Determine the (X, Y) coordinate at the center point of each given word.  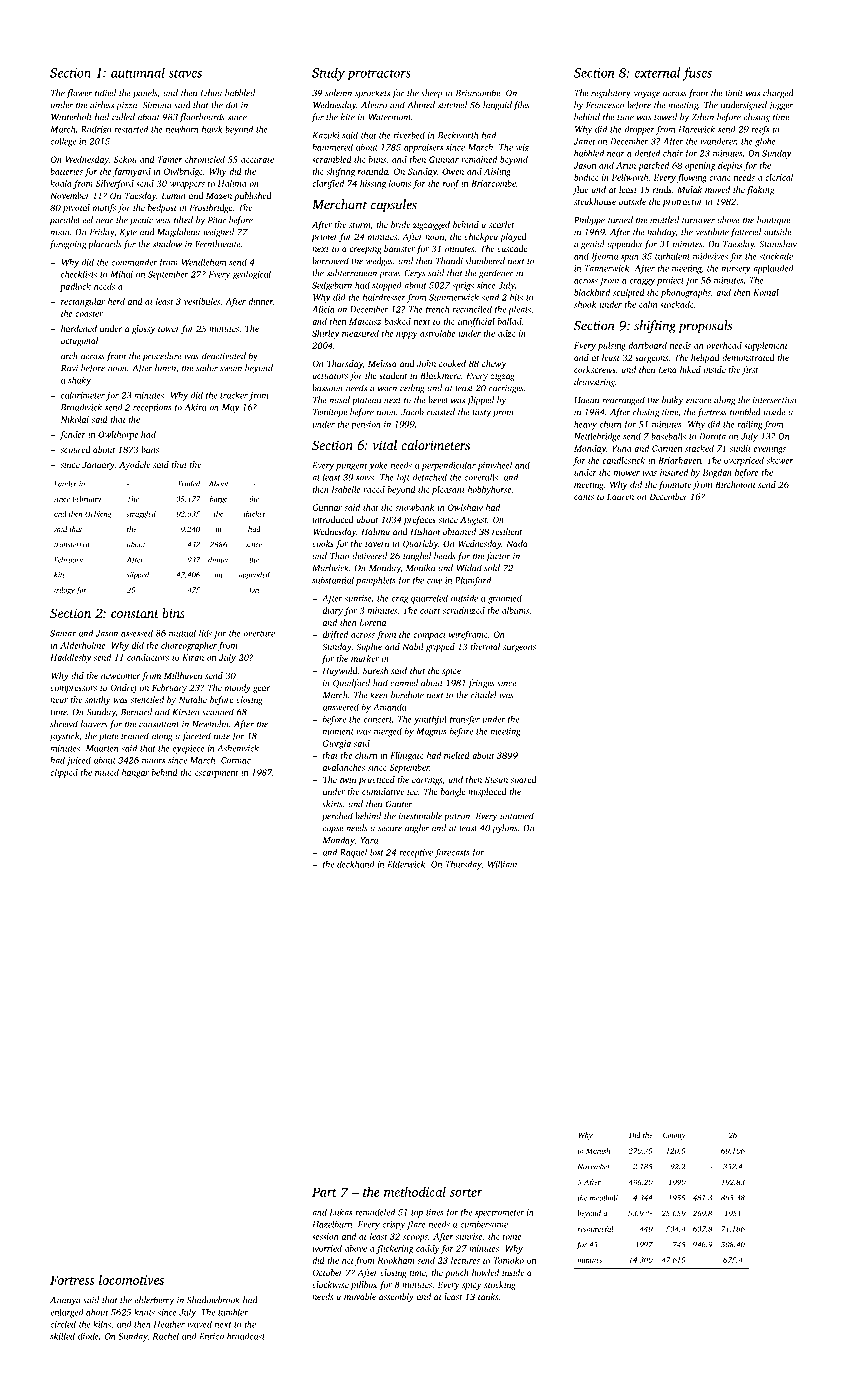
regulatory (611, 94)
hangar (135, 773)
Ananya (65, 1301)
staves (185, 73)
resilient (507, 531)
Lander (65, 484)
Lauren (620, 496)
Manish (598, 1151)
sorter (466, 1193)
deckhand (356, 864)
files (521, 105)
